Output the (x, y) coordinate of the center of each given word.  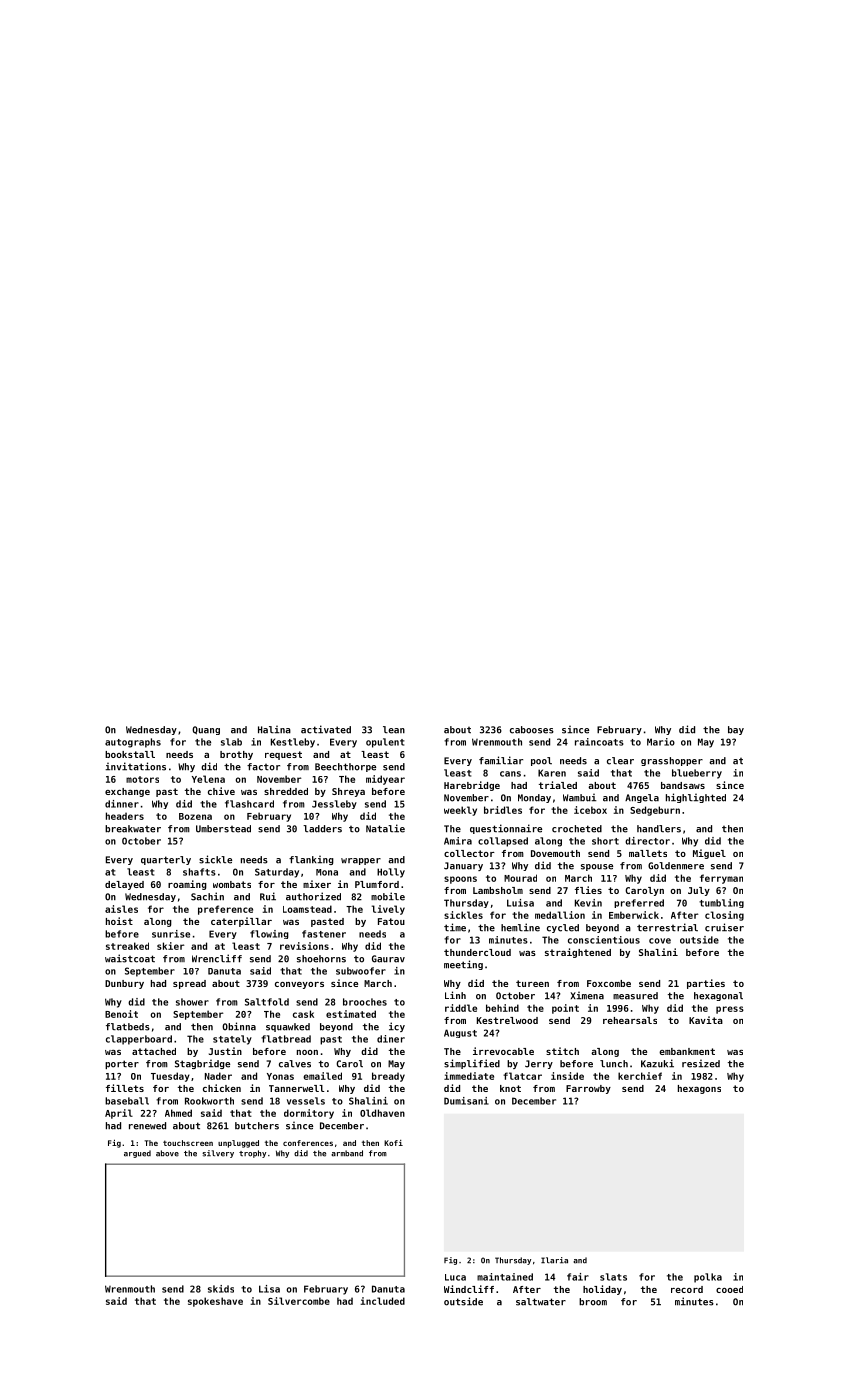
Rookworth (209, 1101)
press (730, 1010)
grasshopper (672, 761)
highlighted (696, 798)
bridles (503, 810)
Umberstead (223, 829)
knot (510, 1088)
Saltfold (267, 1002)
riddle (461, 1008)
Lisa (269, 1289)
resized (701, 1063)
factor (263, 767)
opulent (385, 743)
